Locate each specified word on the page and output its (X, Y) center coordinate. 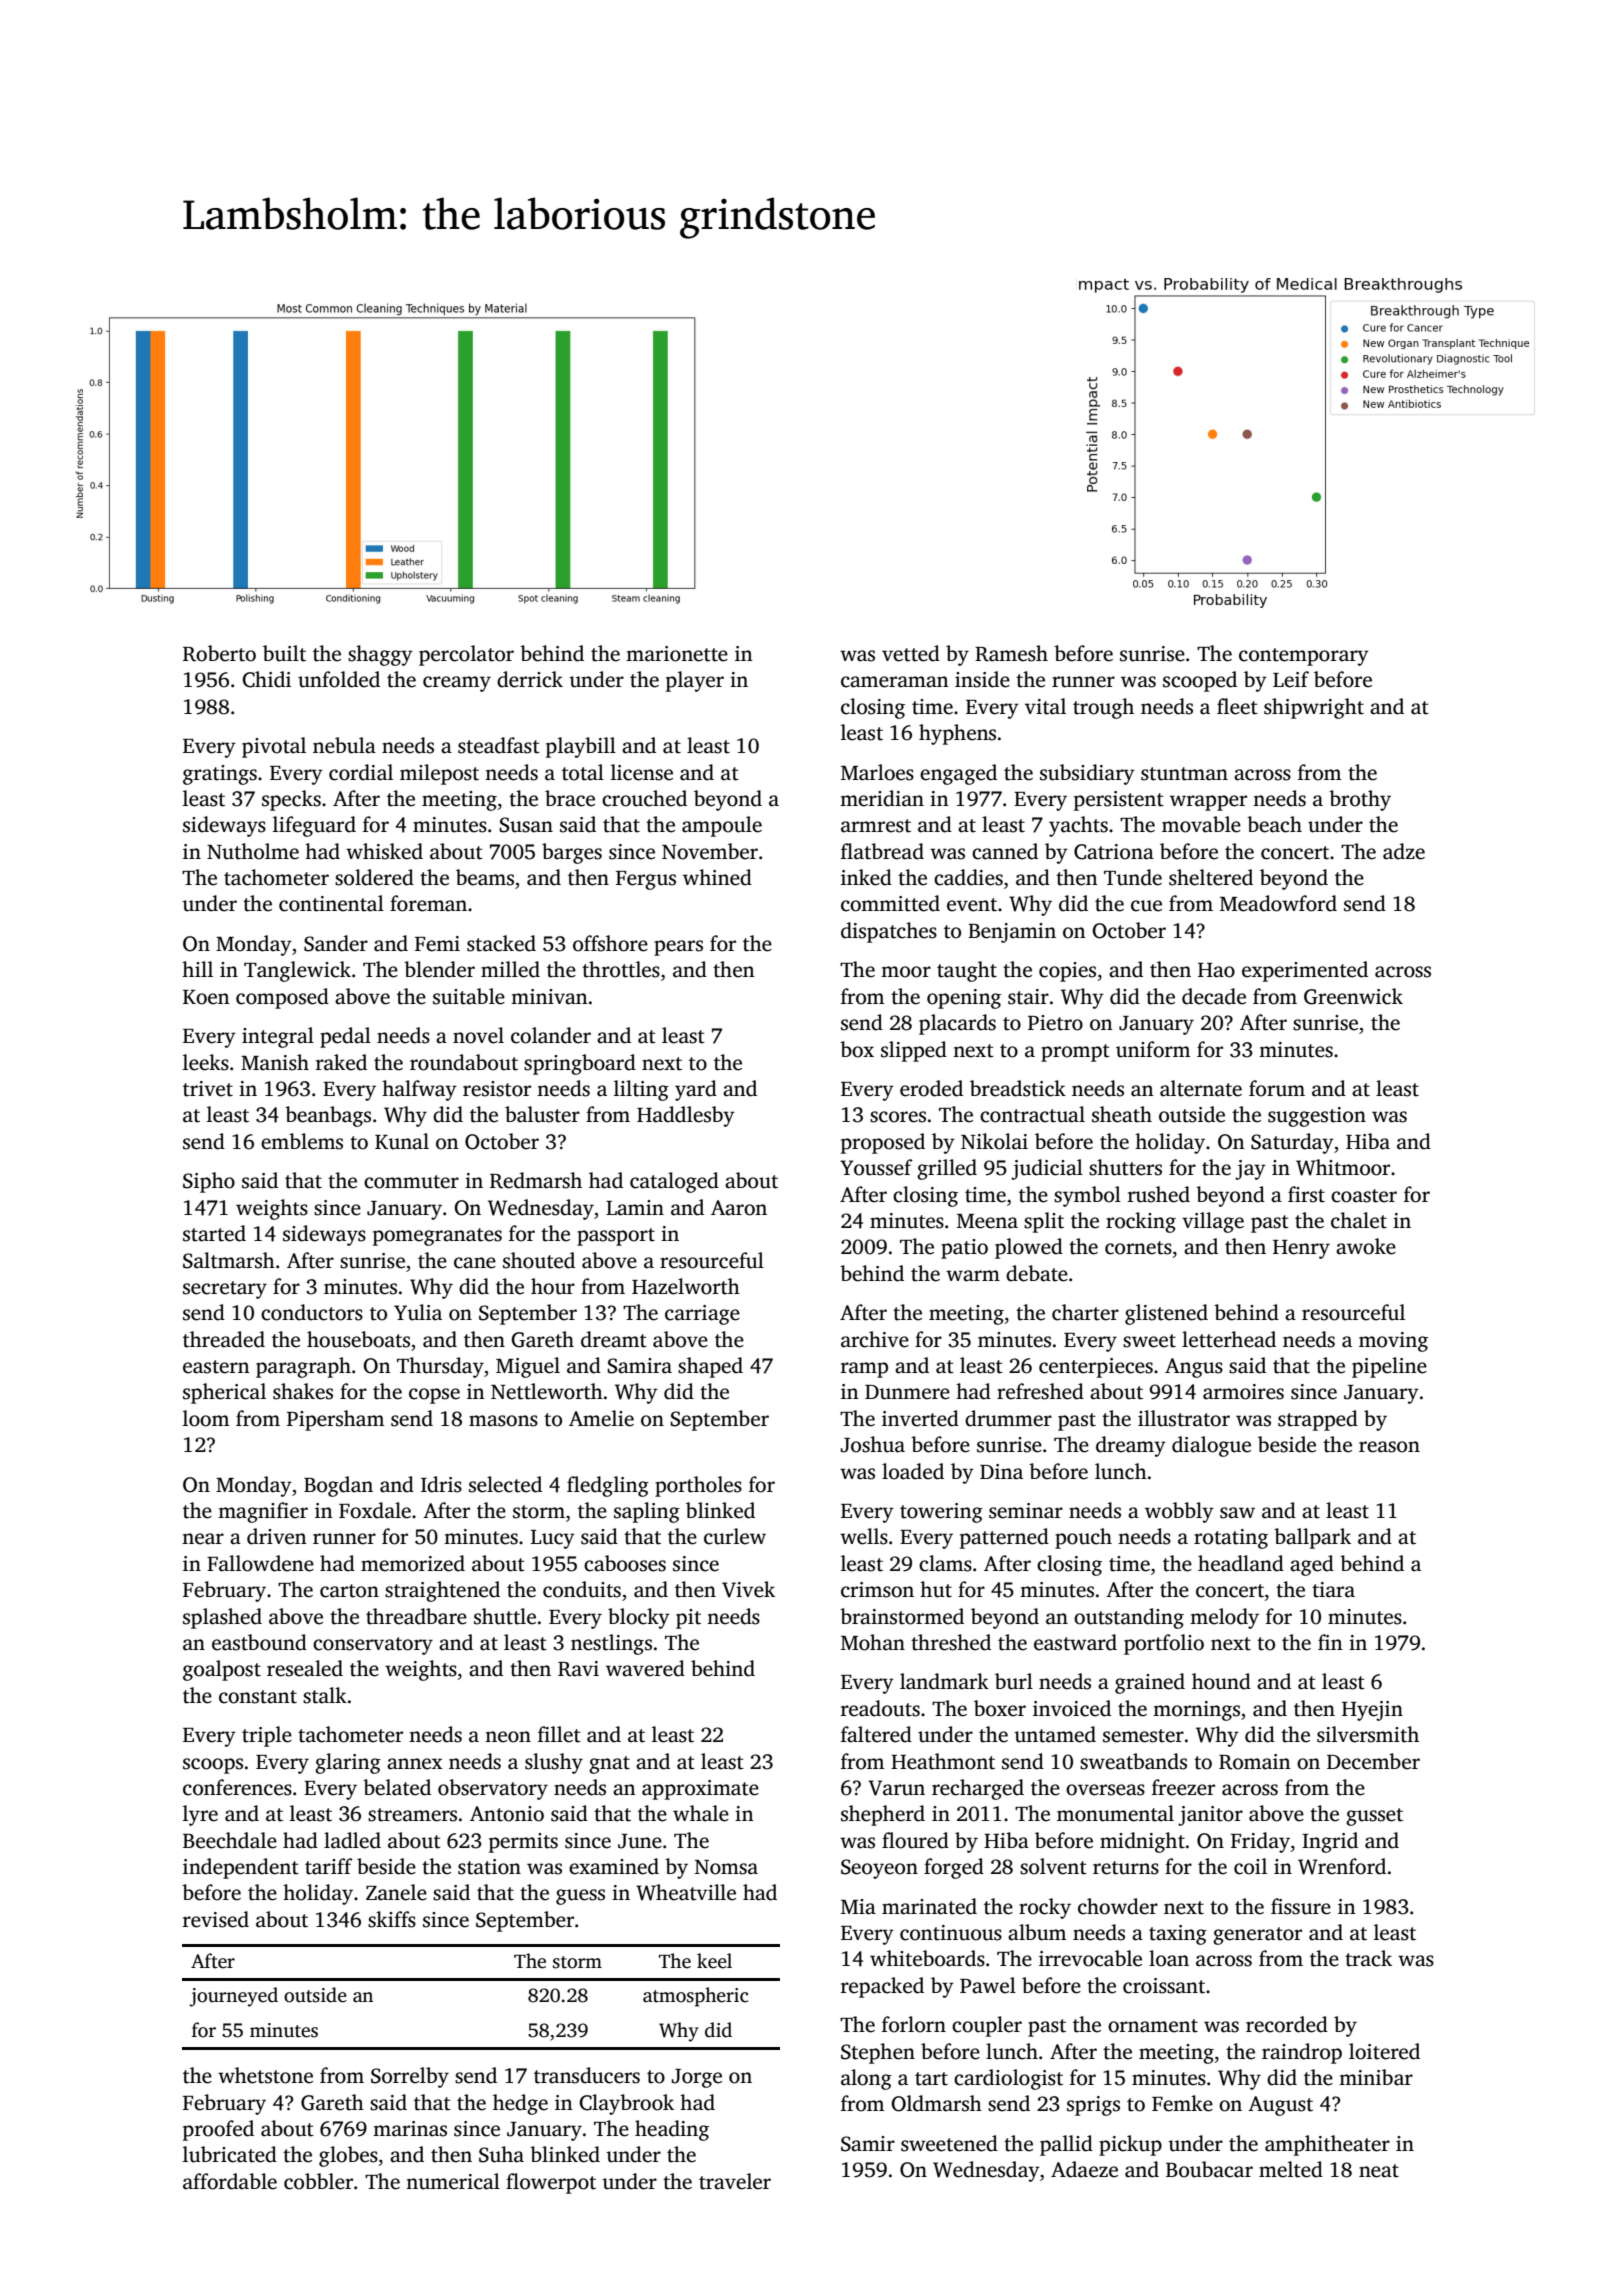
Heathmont (943, 1761)
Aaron (739, 1208)
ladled (352, 1840)
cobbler (318, 2181)
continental (331, 903)
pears (678, 948)
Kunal (402, 1141)
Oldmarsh (936, 2103)
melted (1291, 2169)
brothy (1360, 800)
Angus (1194, 1368)
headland (1241, 1563)
